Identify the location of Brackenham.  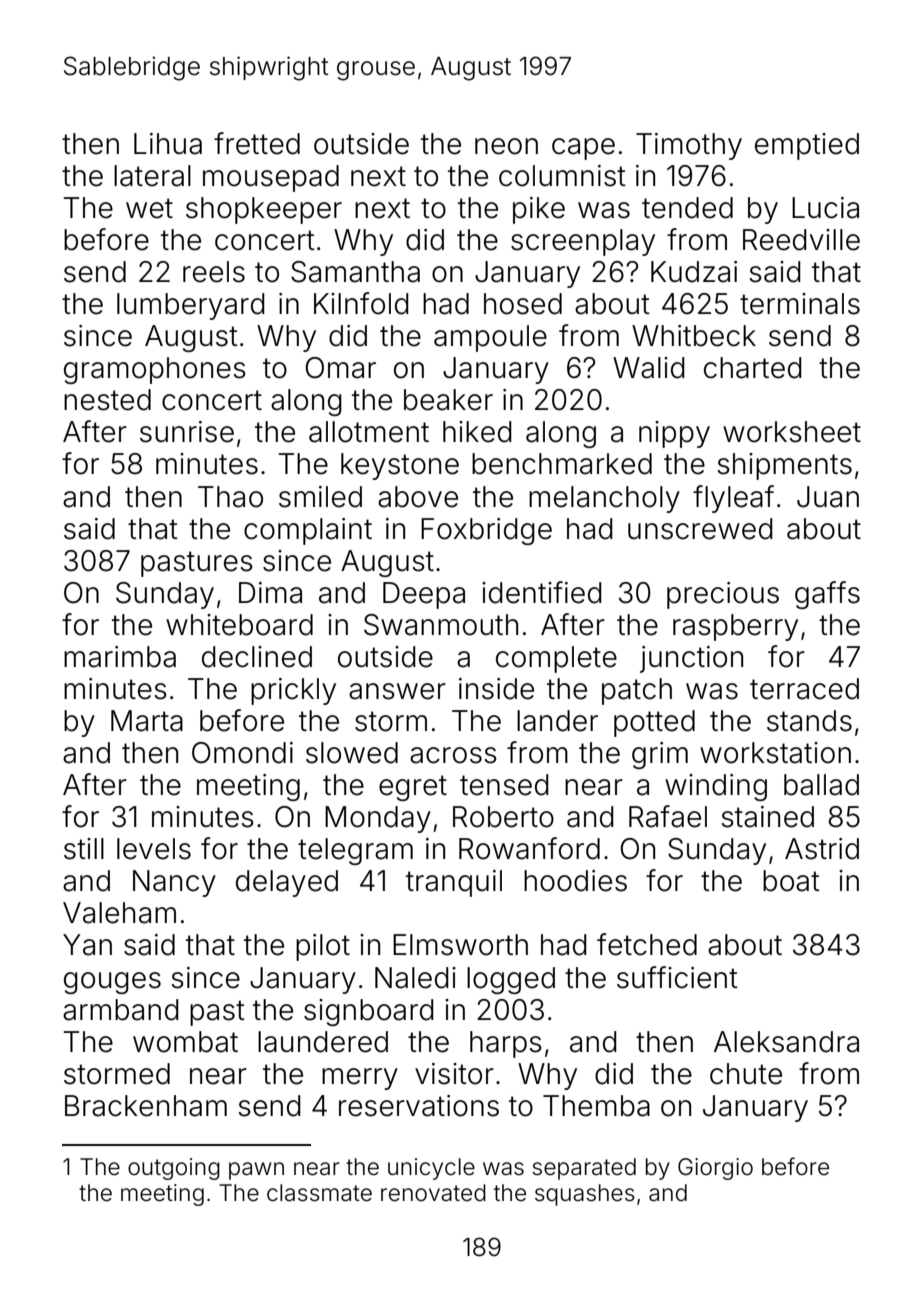
(146, 1106).
